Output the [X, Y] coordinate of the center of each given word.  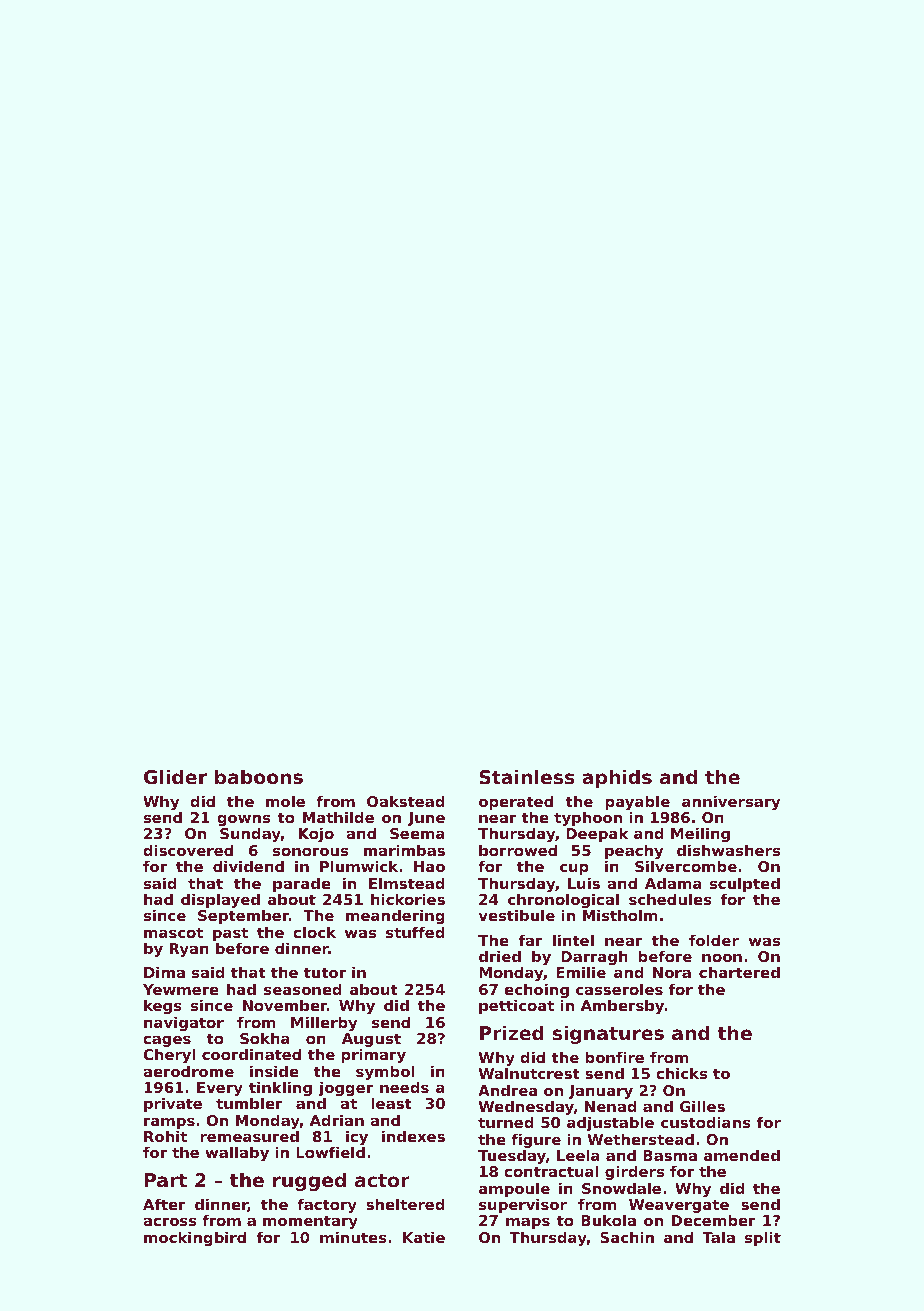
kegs [163, 1006]
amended [742, 1155]
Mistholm [620, 915]
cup [574, 869]
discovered [188, 850]
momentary [310, 1222]
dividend [248, 866]
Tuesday [512, 1156]
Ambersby [622, 1006]
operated [516, 802]
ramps [169, 1123]
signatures [608, 1034]
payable [637, 802]
